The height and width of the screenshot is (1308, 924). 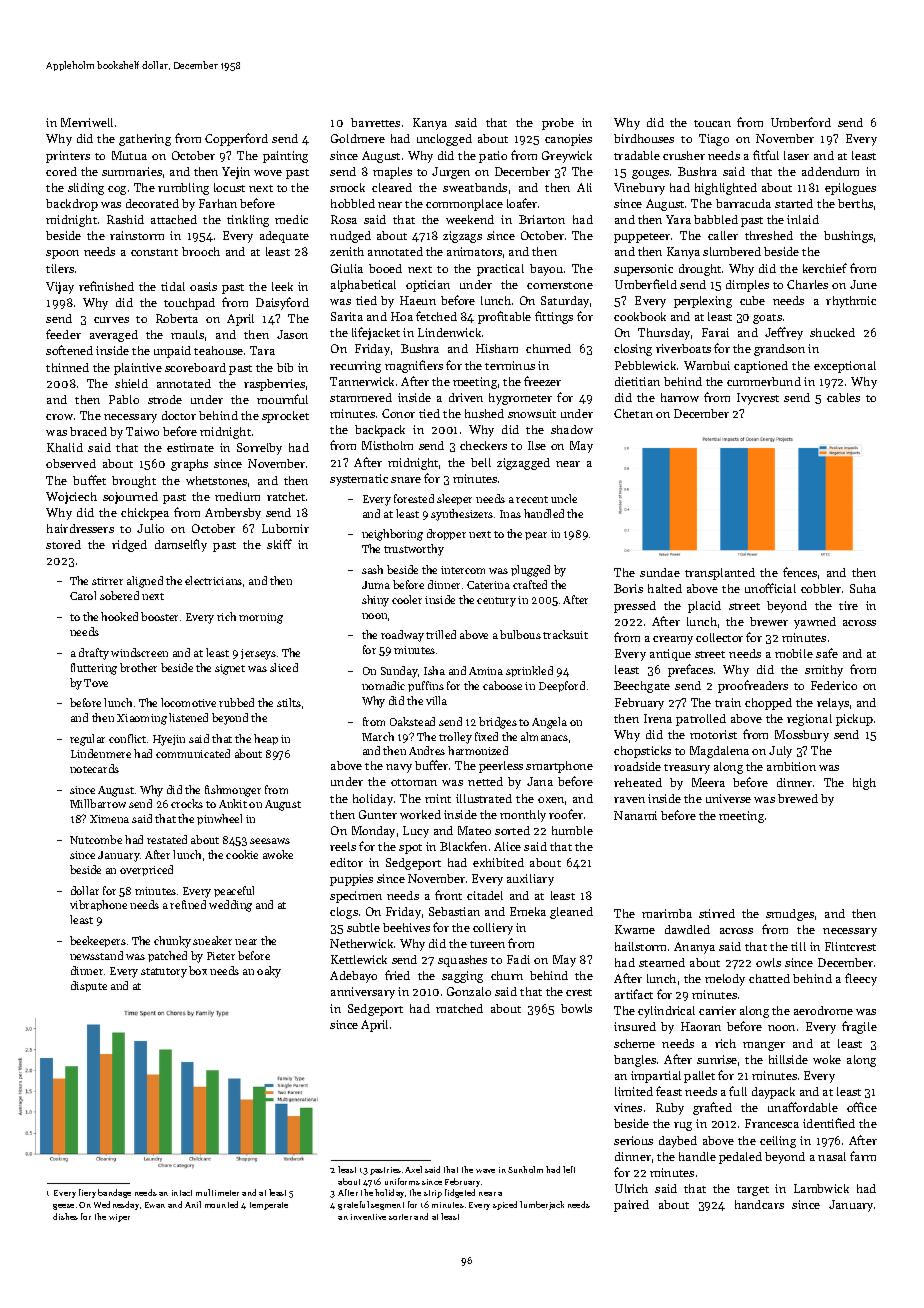 I want to click on handcars, so click(x=759, y=1204).
